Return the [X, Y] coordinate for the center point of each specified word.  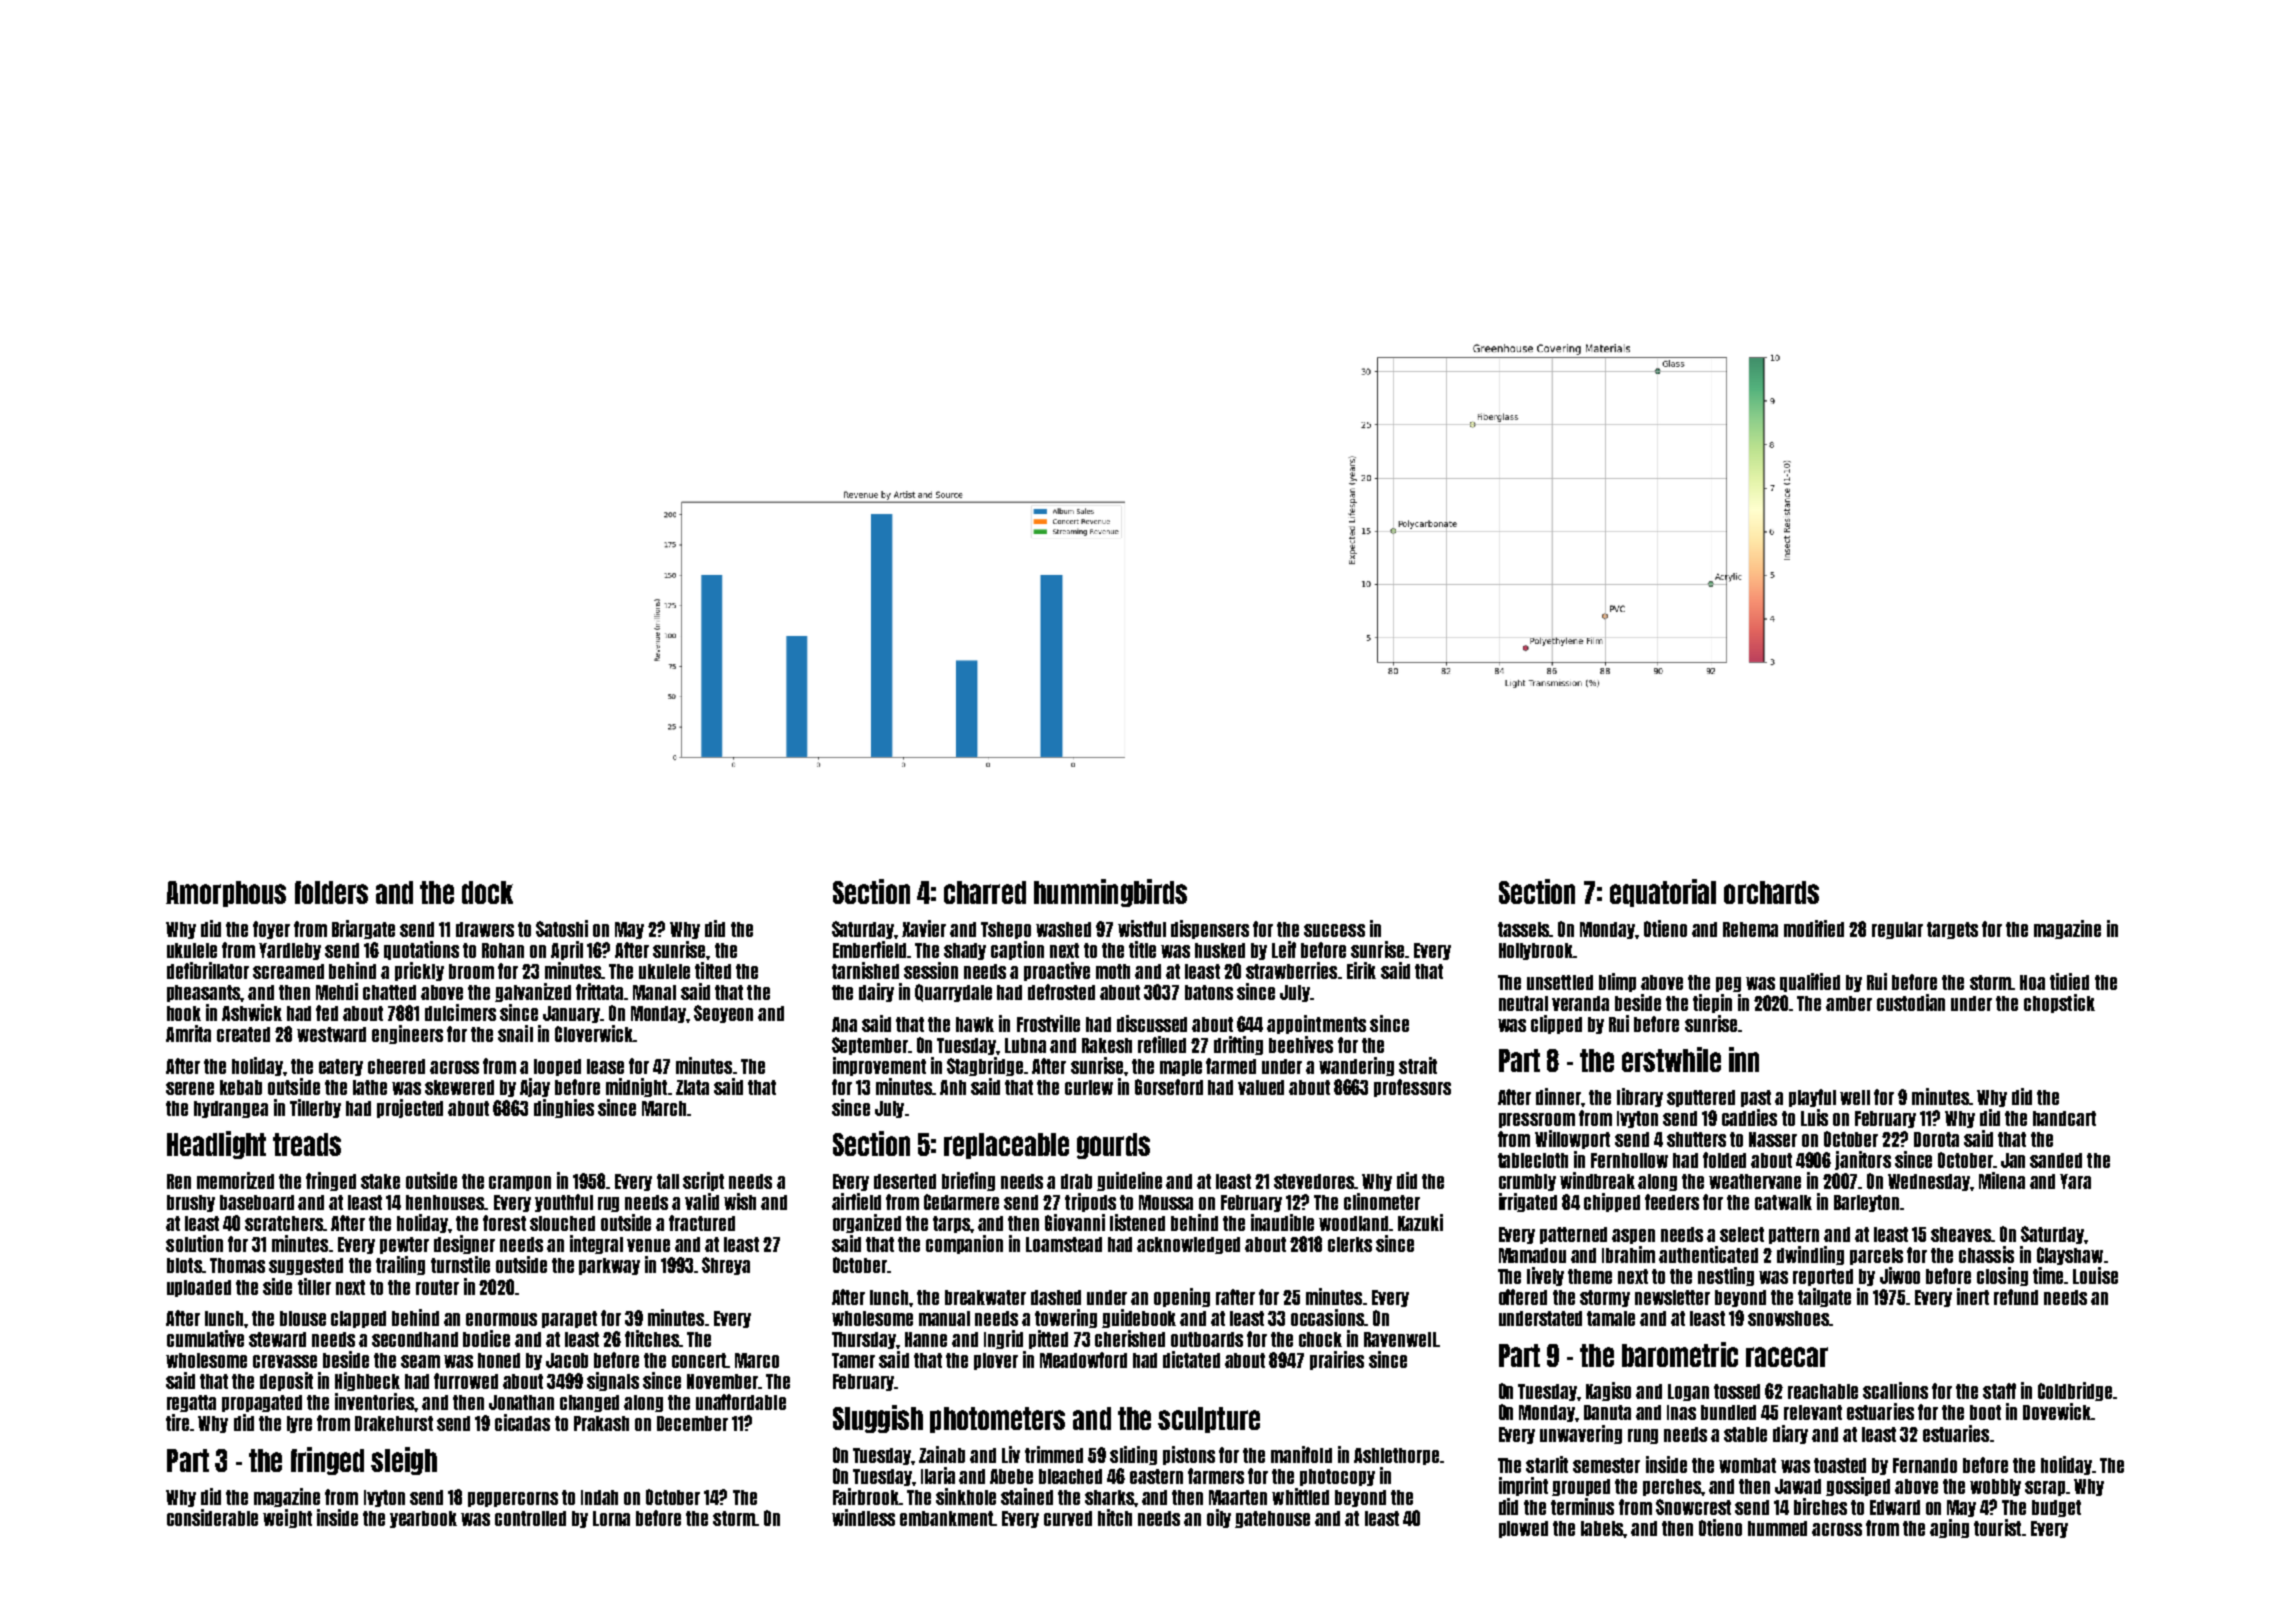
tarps [951, 1224]
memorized [235, 1180]
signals [613, 1381]
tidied [2069, 981]
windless [863, 1517]
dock [487, 892]
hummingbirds [1110, 893]
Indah [599, 1497]
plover [996, 1361]
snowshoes [1788, 1318]
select [1742, 1234]
